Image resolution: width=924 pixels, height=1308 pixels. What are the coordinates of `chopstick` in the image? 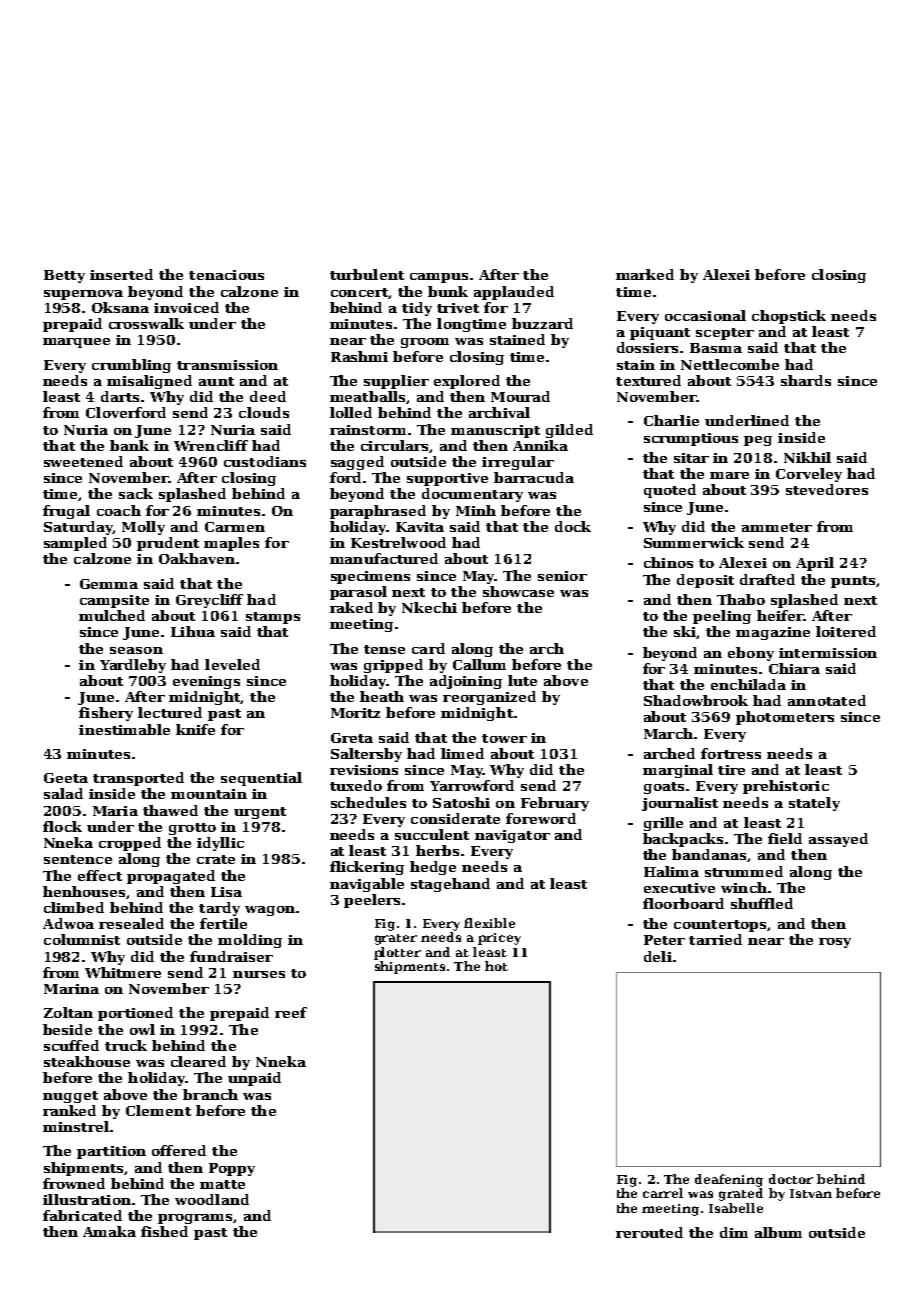 It's located at (789, 317).
